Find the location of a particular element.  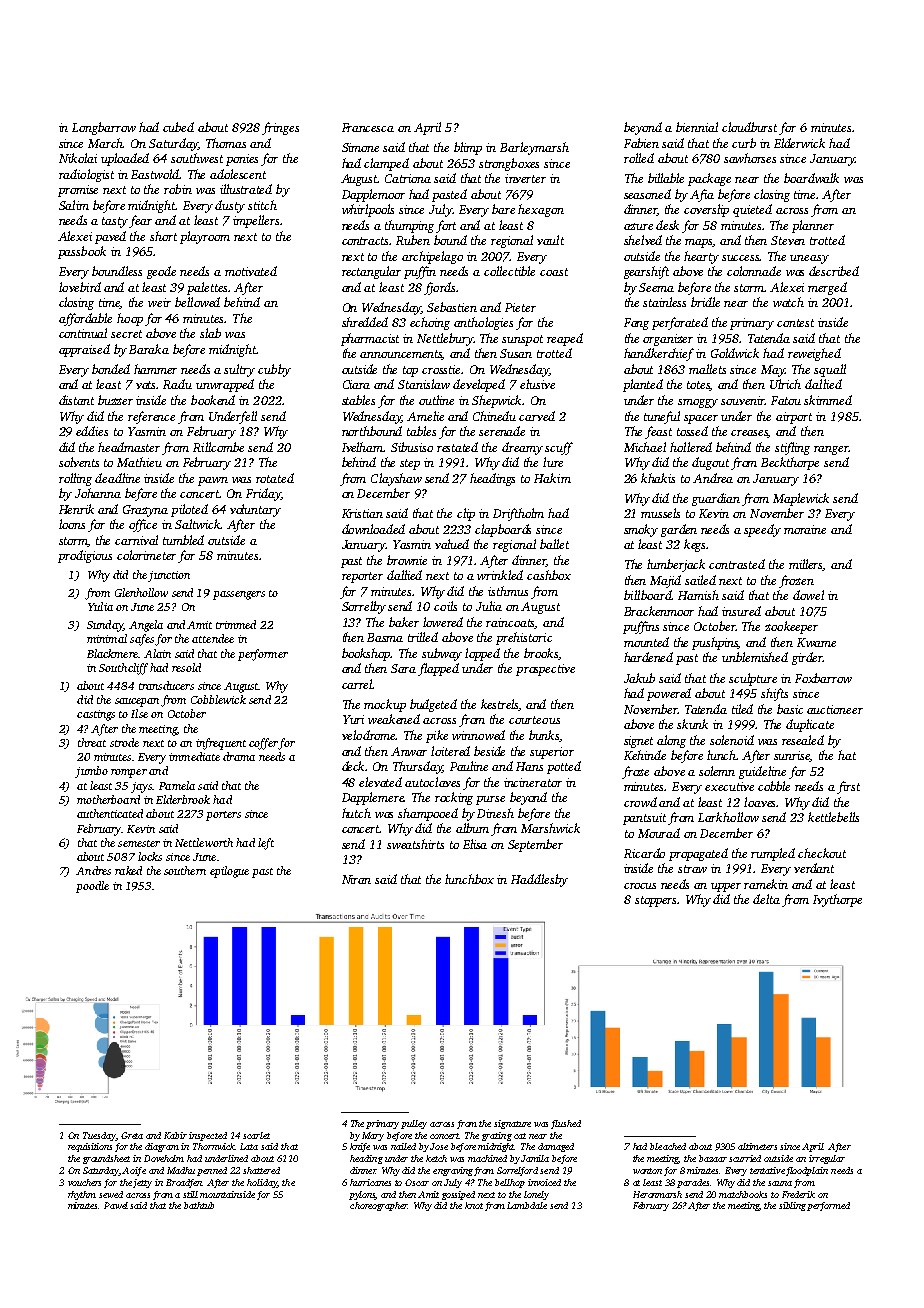

described is located at coordinates (834, 271).
